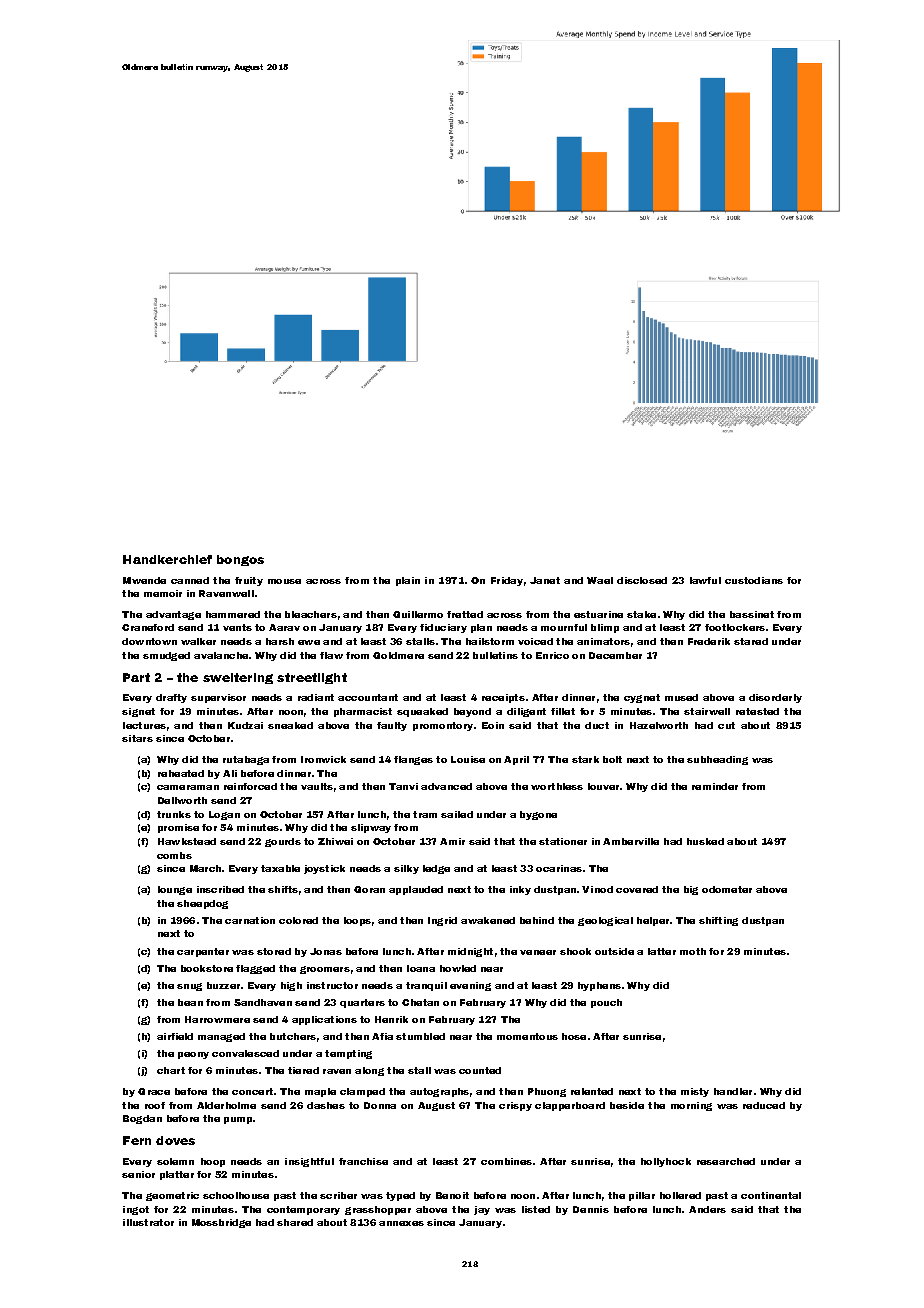 Image resolution: width=924 pixels, height=1308 pixels. Describe the element at coordinates (693, 951) in the screenshot. I see `moth` at that location.
